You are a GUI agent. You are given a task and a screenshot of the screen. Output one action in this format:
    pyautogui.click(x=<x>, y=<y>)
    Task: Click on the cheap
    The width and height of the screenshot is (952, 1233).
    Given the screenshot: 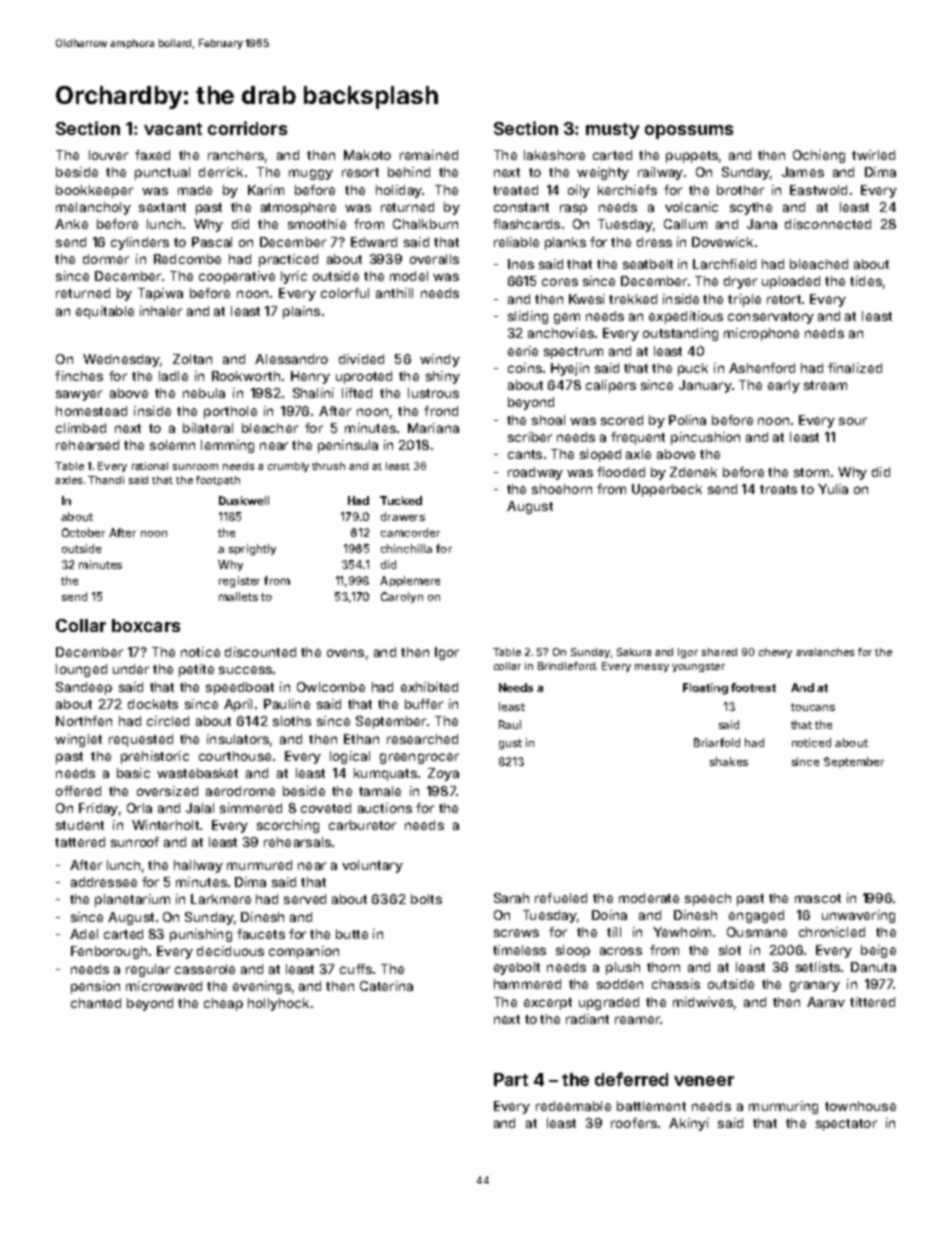 What is the action you would take?
    pyautogui.click(x=223, y=1004)
